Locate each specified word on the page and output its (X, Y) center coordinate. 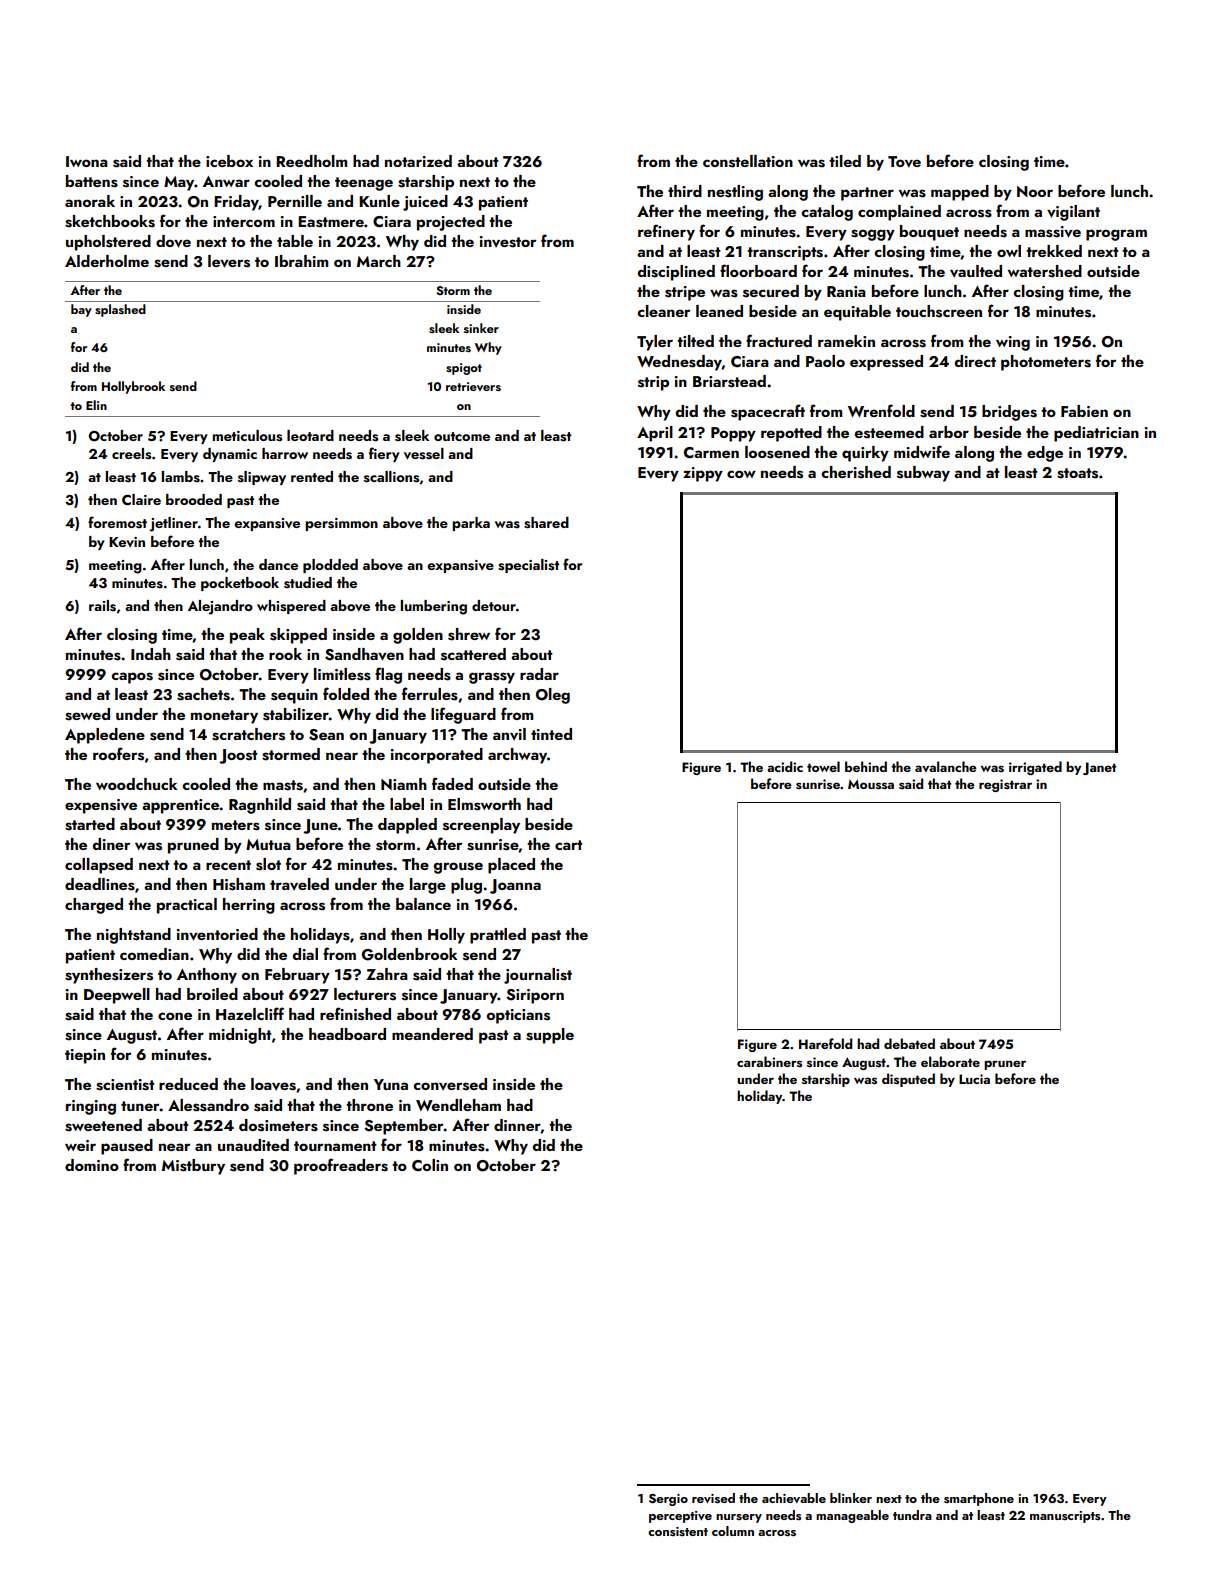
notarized (418, 161)
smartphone (979, 1499)
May (179, 183)
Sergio (668, 1500)
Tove (904, 162)
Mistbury (193, 1167)
